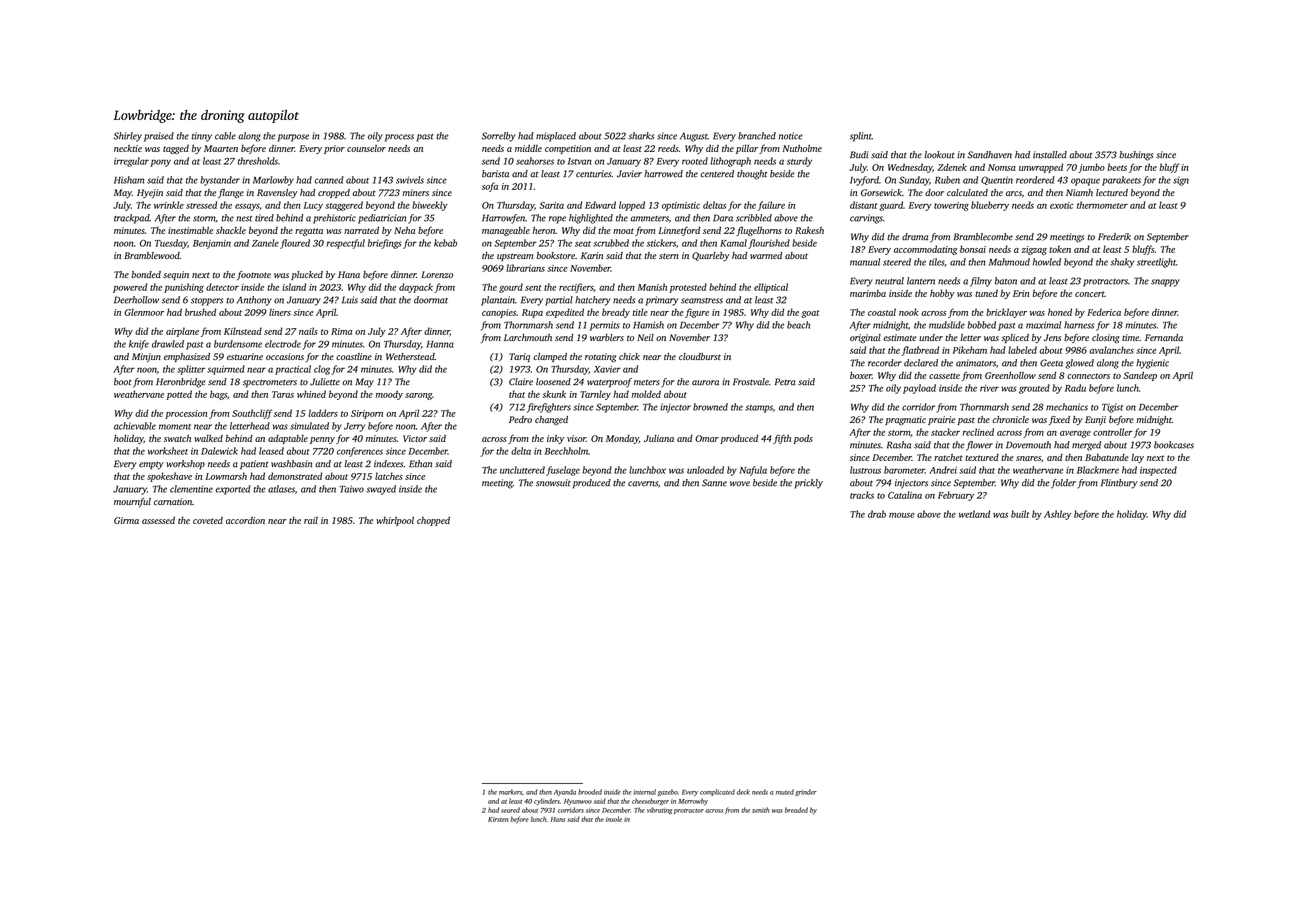 This screenshot has height=924, width=1308. What do you see at coordinates (152, 255) in the screenshot?
I see `Bramblewood` at bounding box center [152, 255].
